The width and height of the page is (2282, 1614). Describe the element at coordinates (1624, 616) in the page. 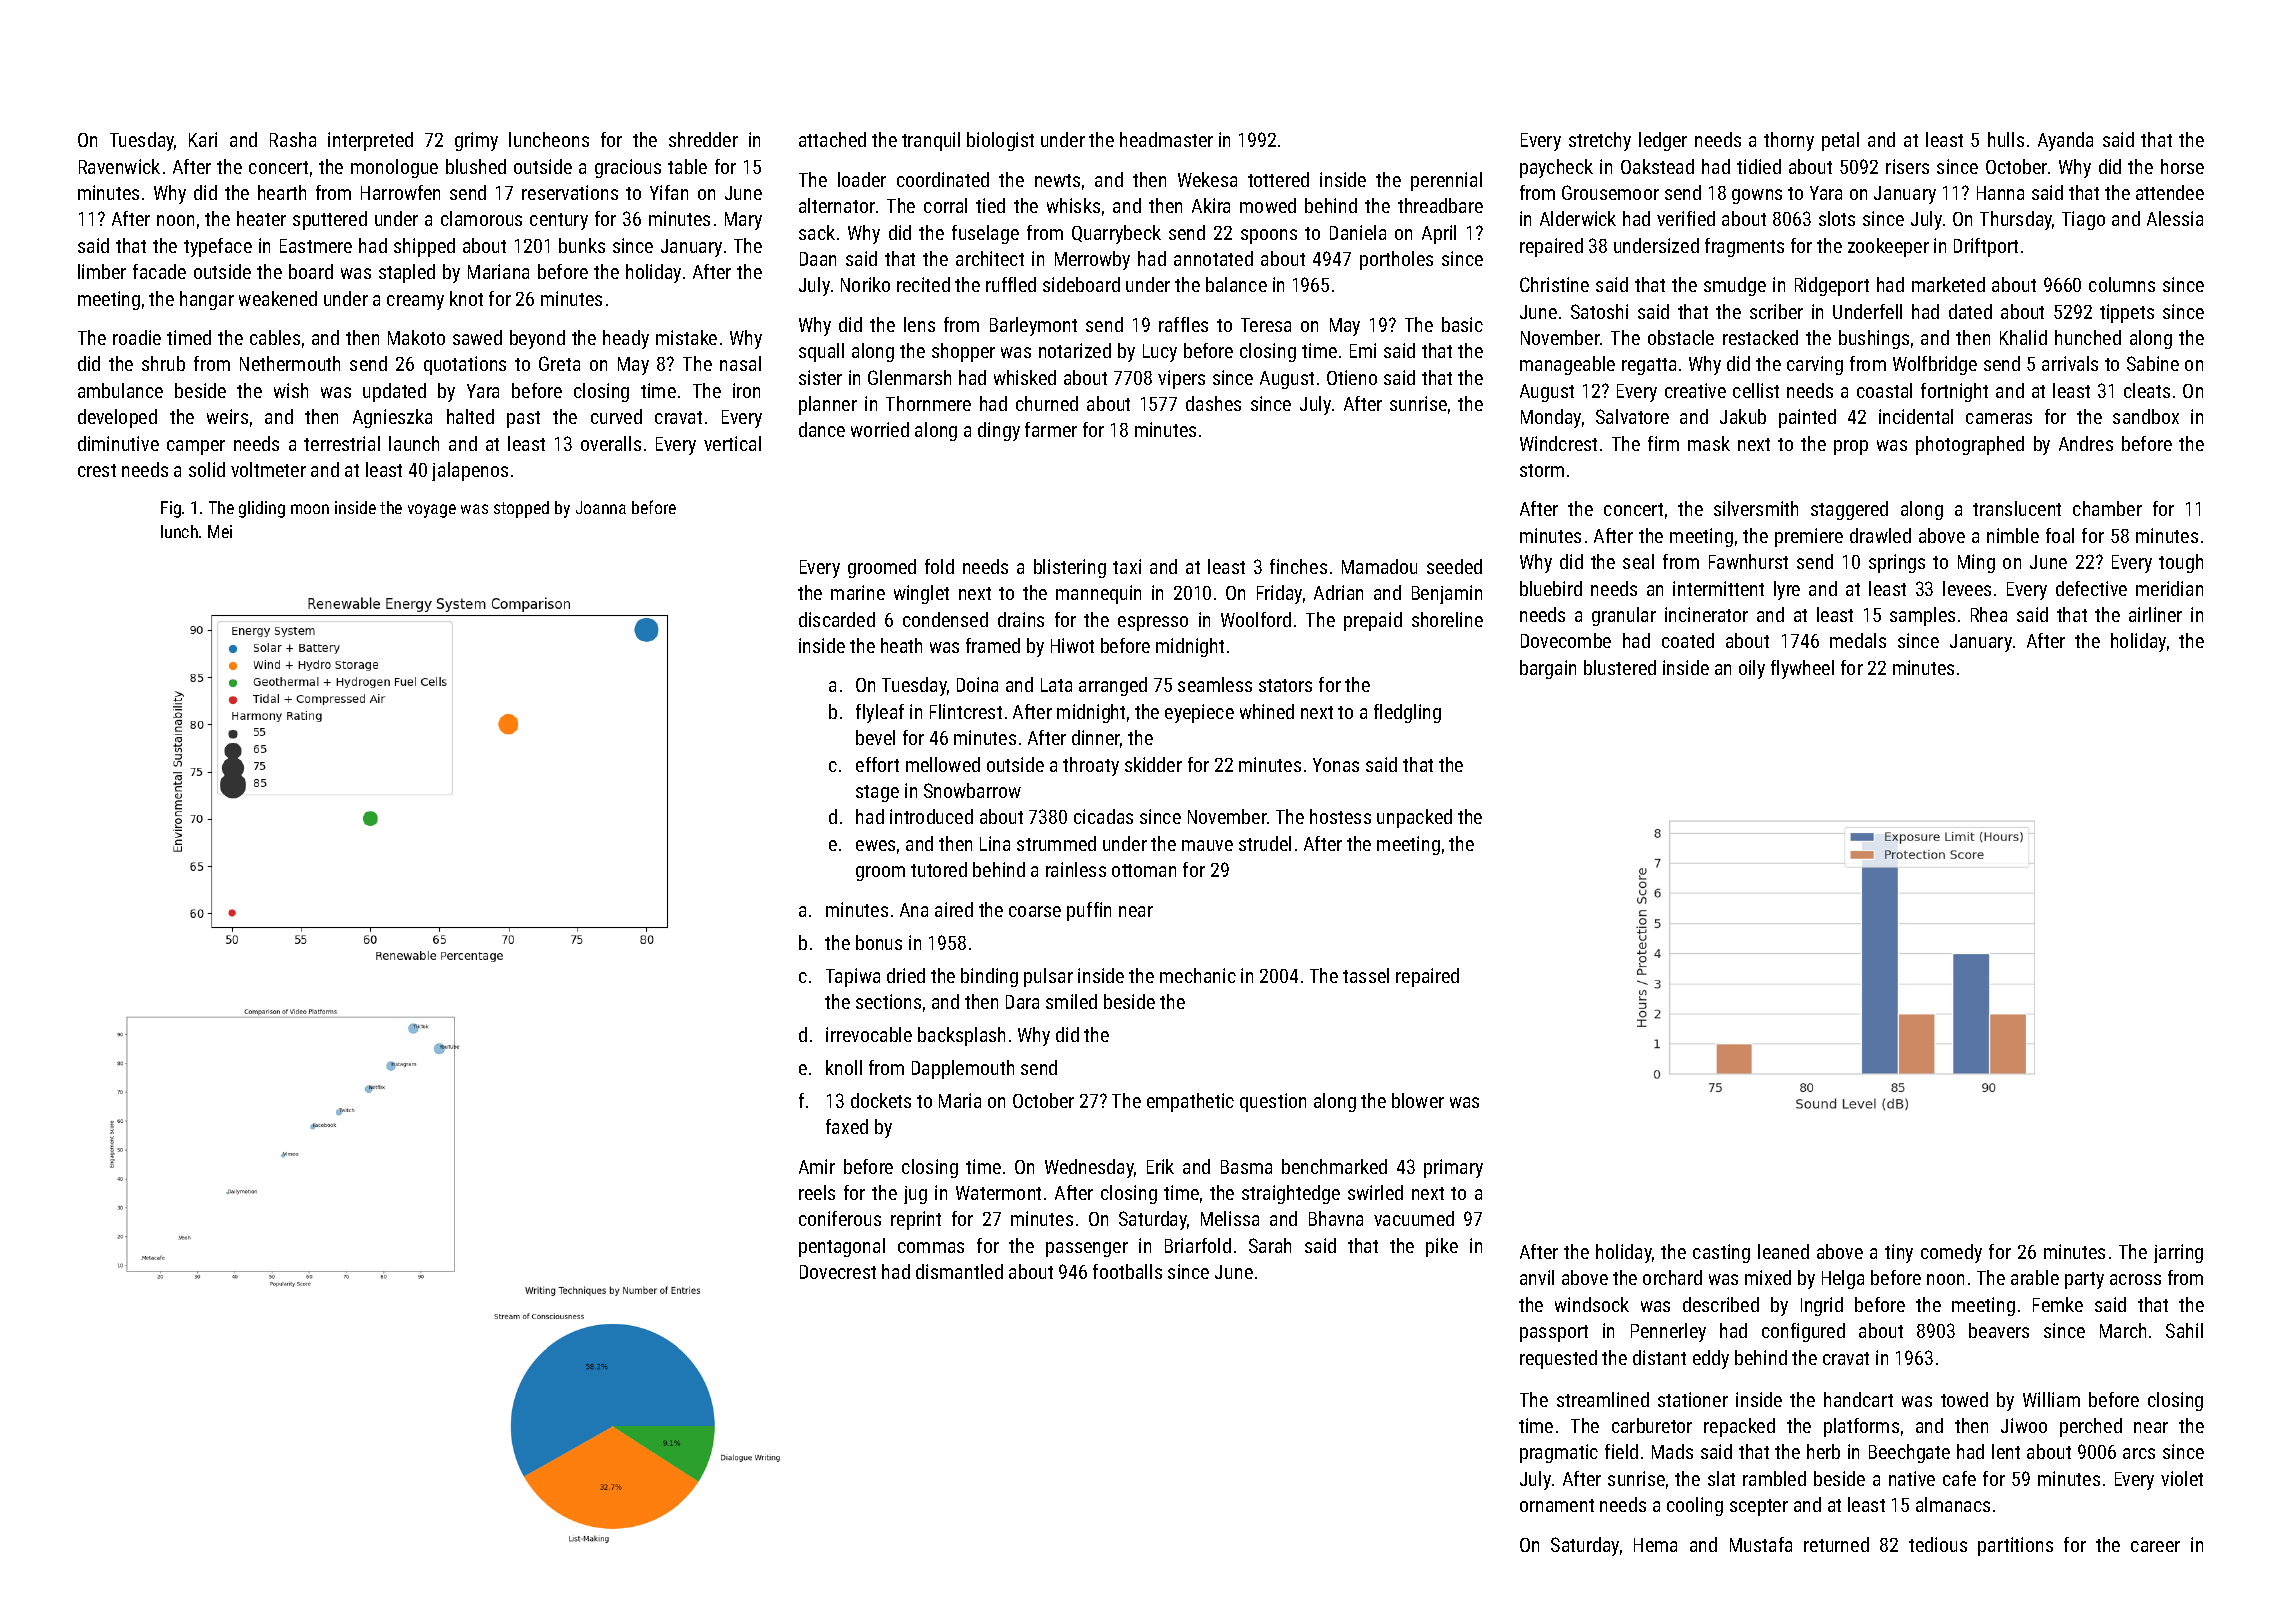

I see `granular` at that location.
